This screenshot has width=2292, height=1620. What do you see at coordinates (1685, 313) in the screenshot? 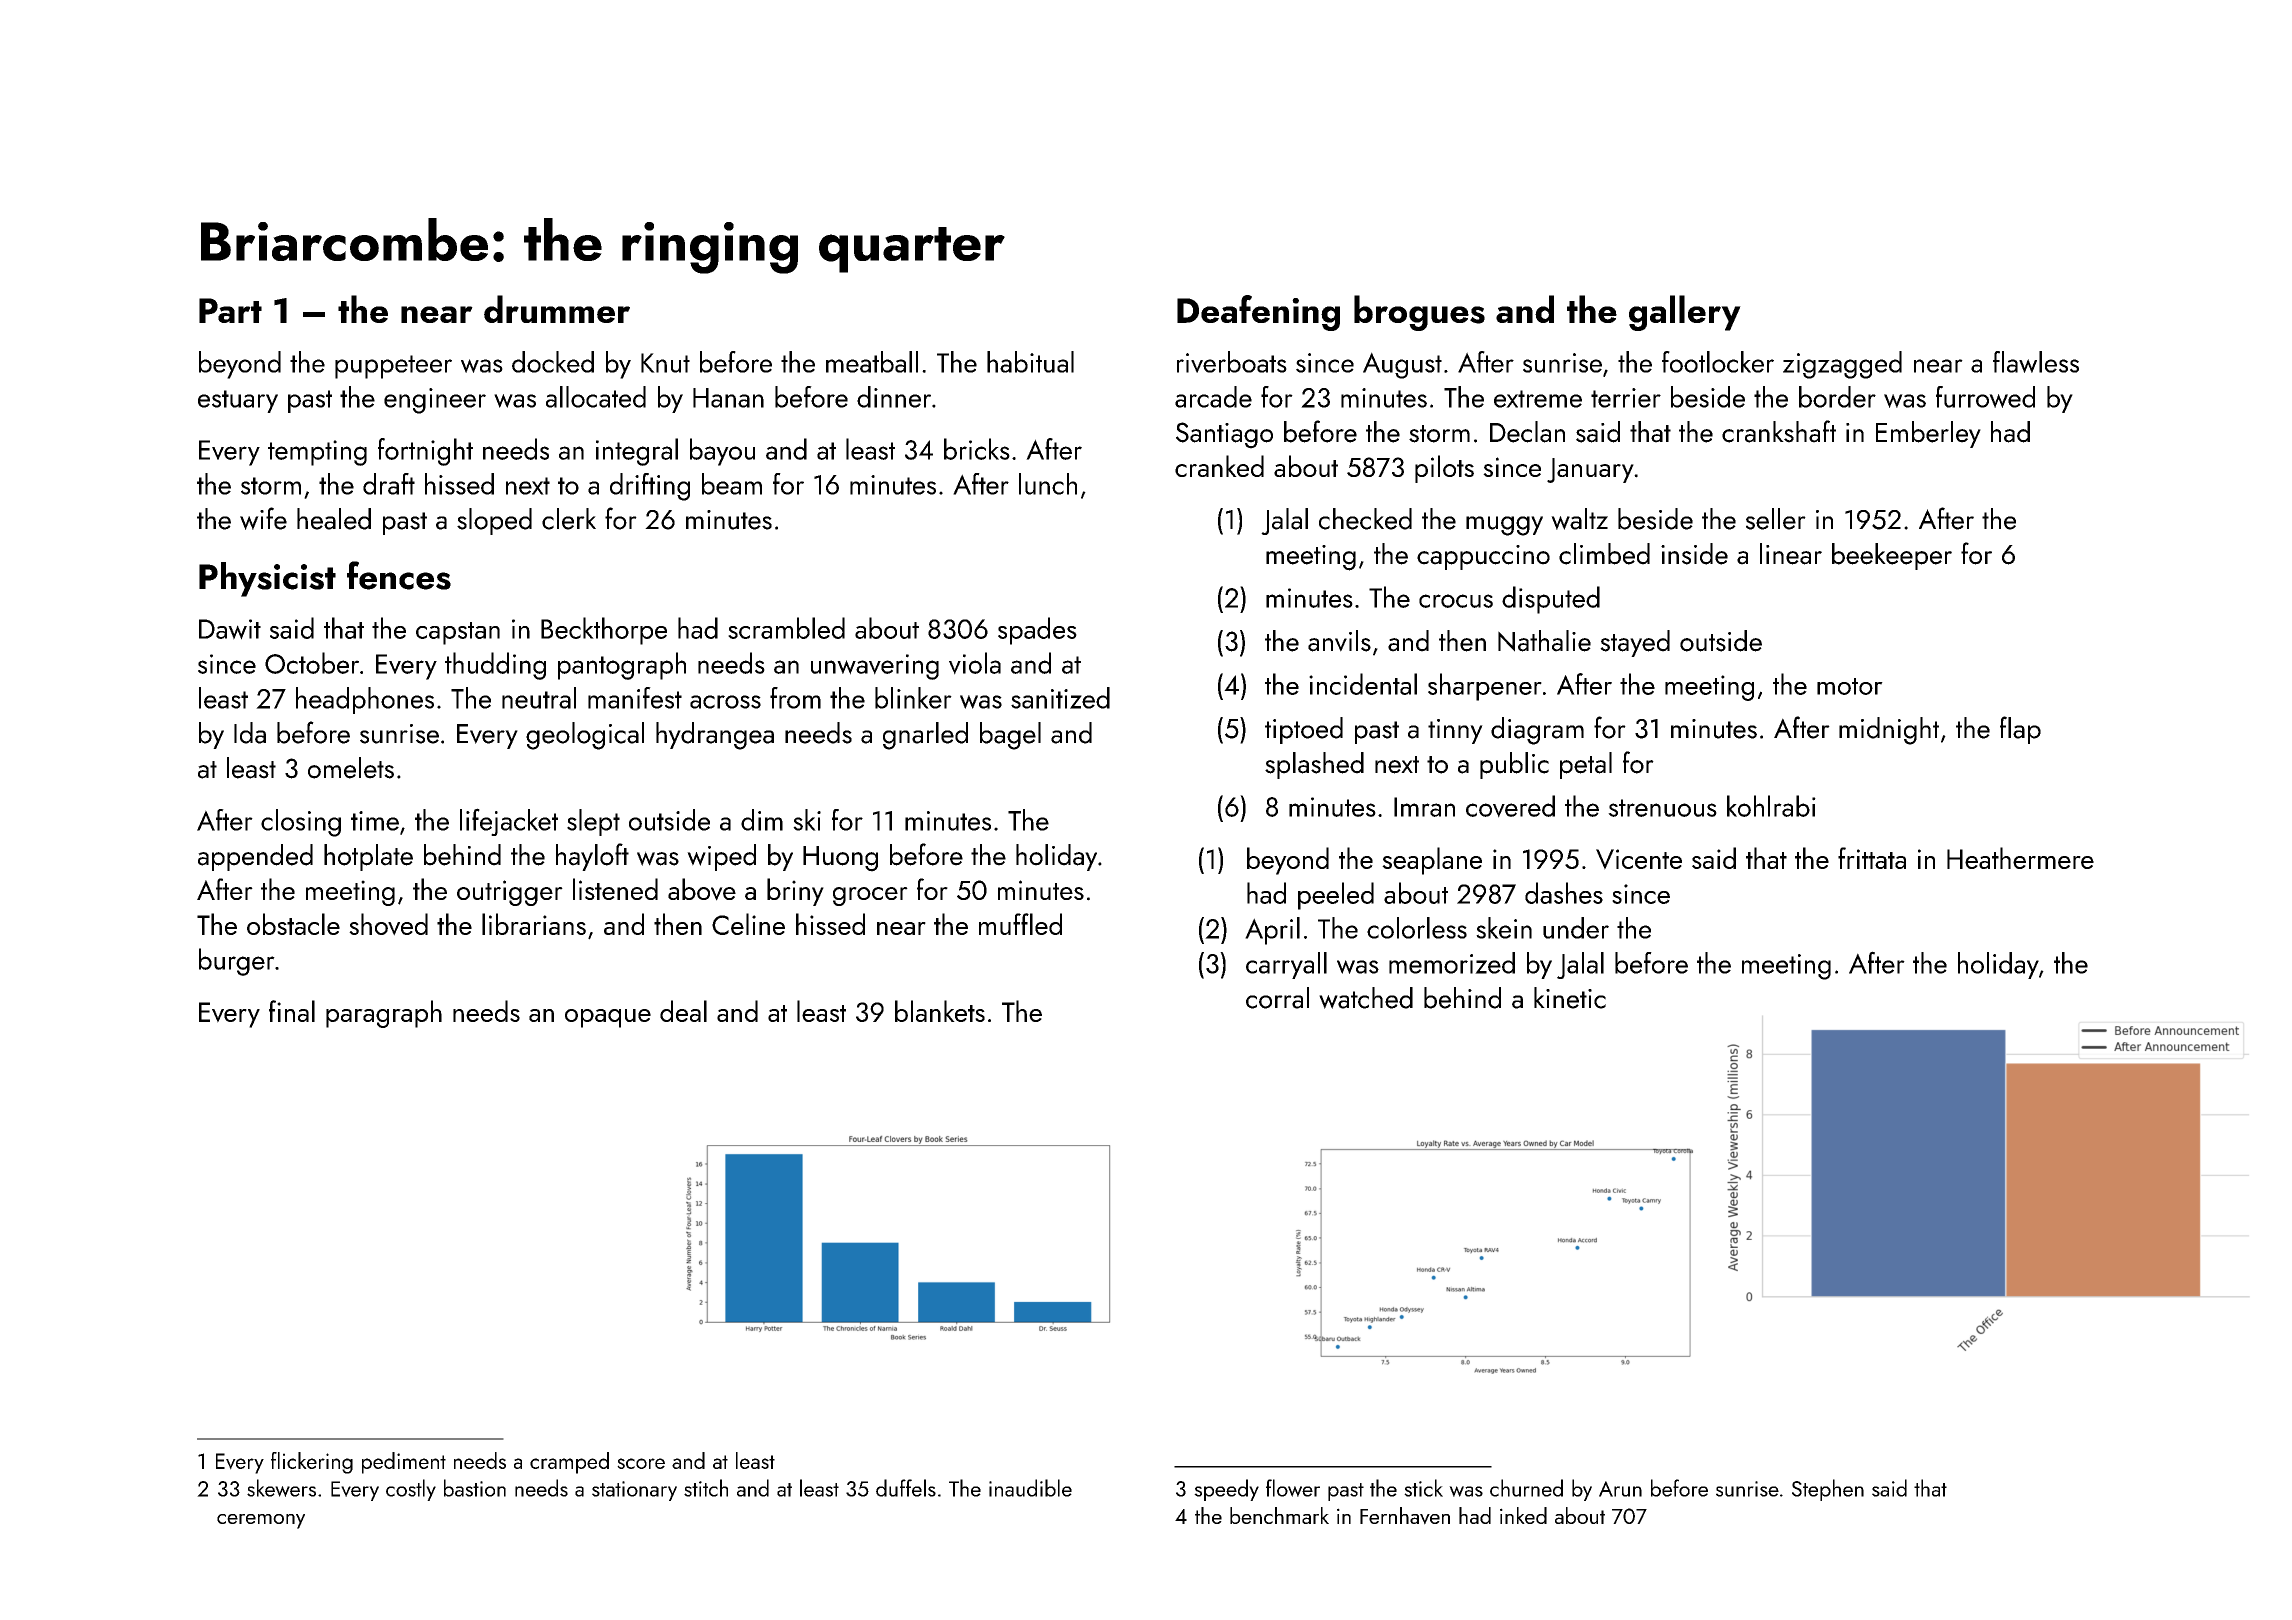
I see `gallery` at bounding box center [1685, 313].
